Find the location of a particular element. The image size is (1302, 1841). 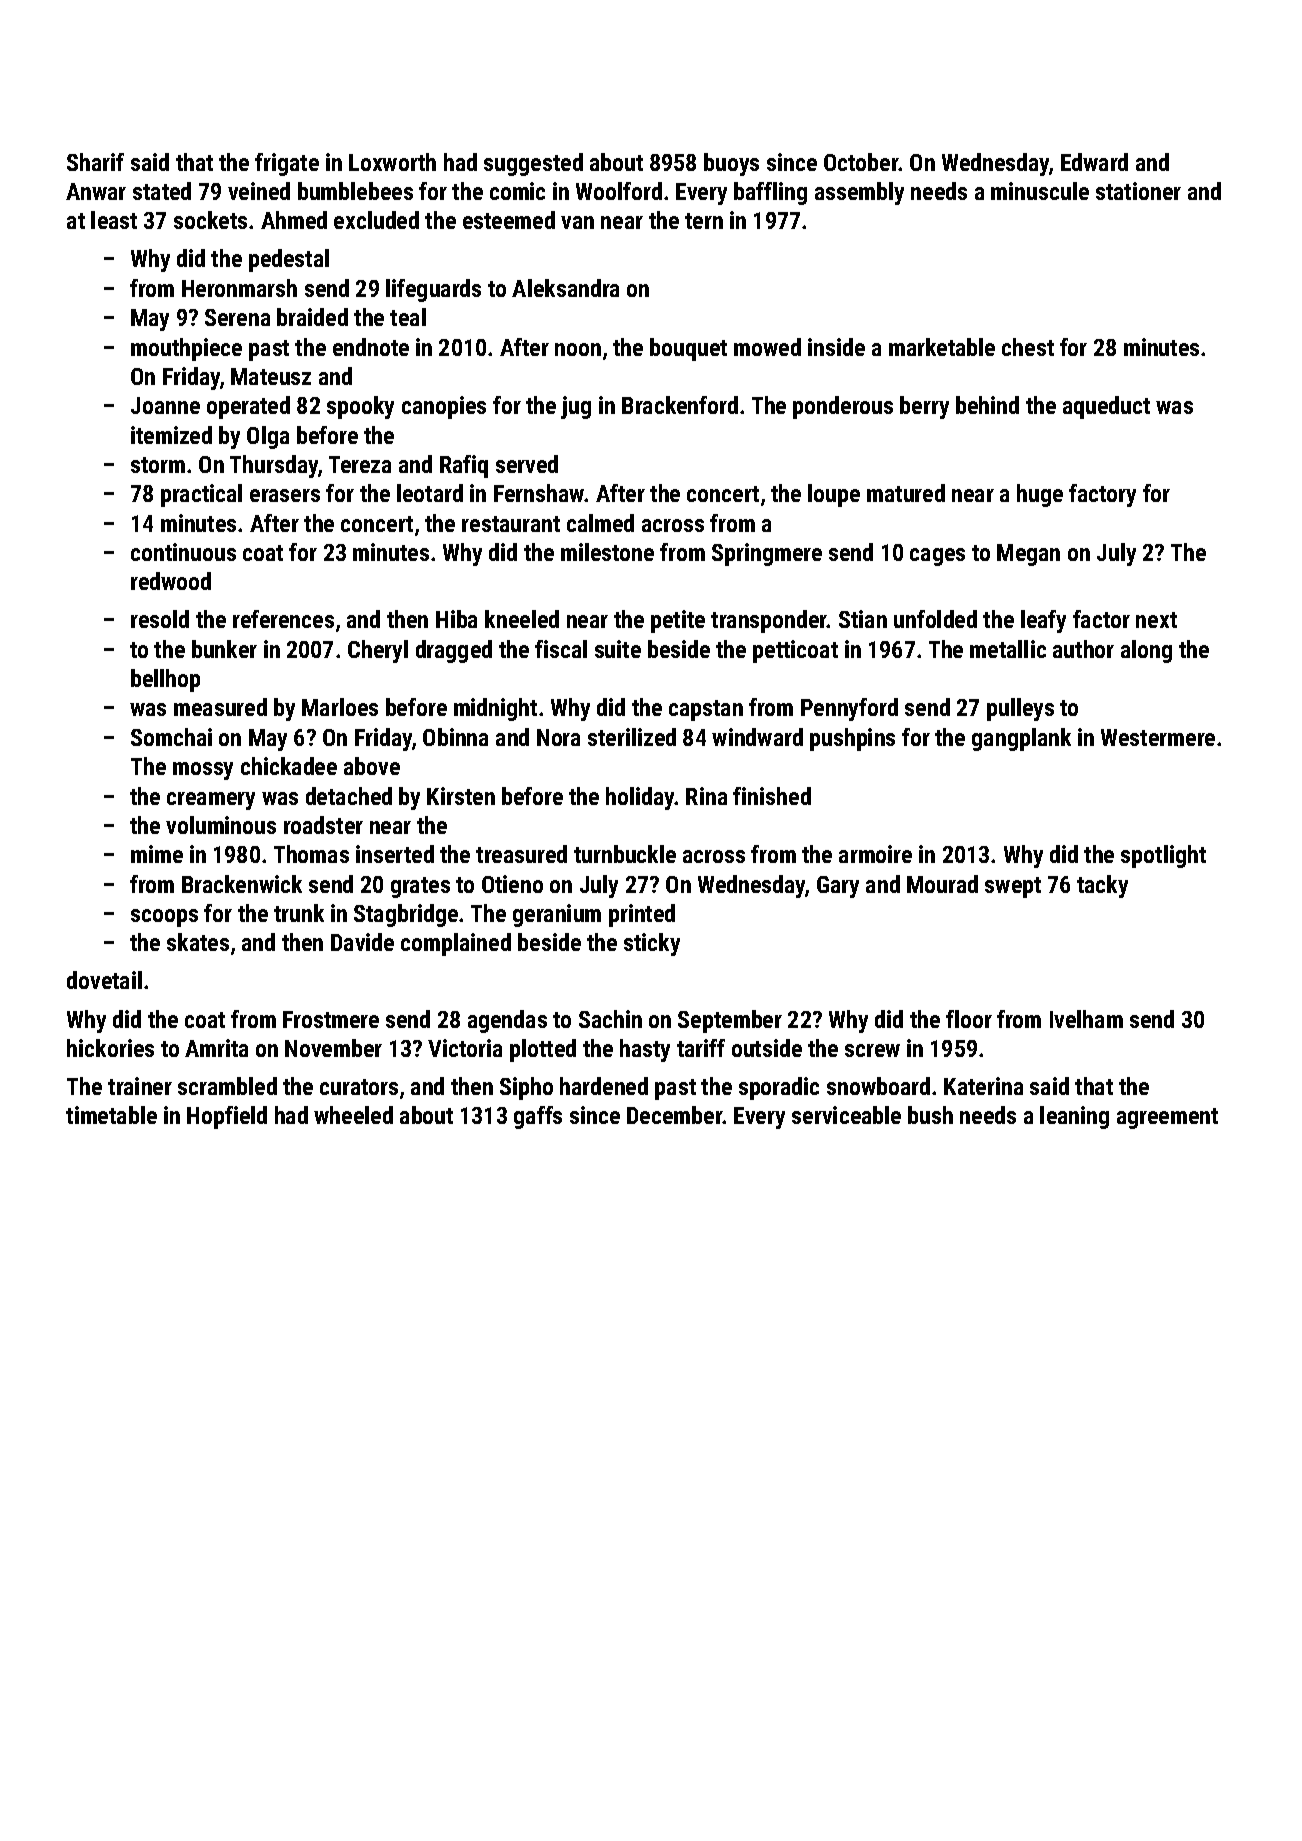

detached is located at coordinates (349, 796).
